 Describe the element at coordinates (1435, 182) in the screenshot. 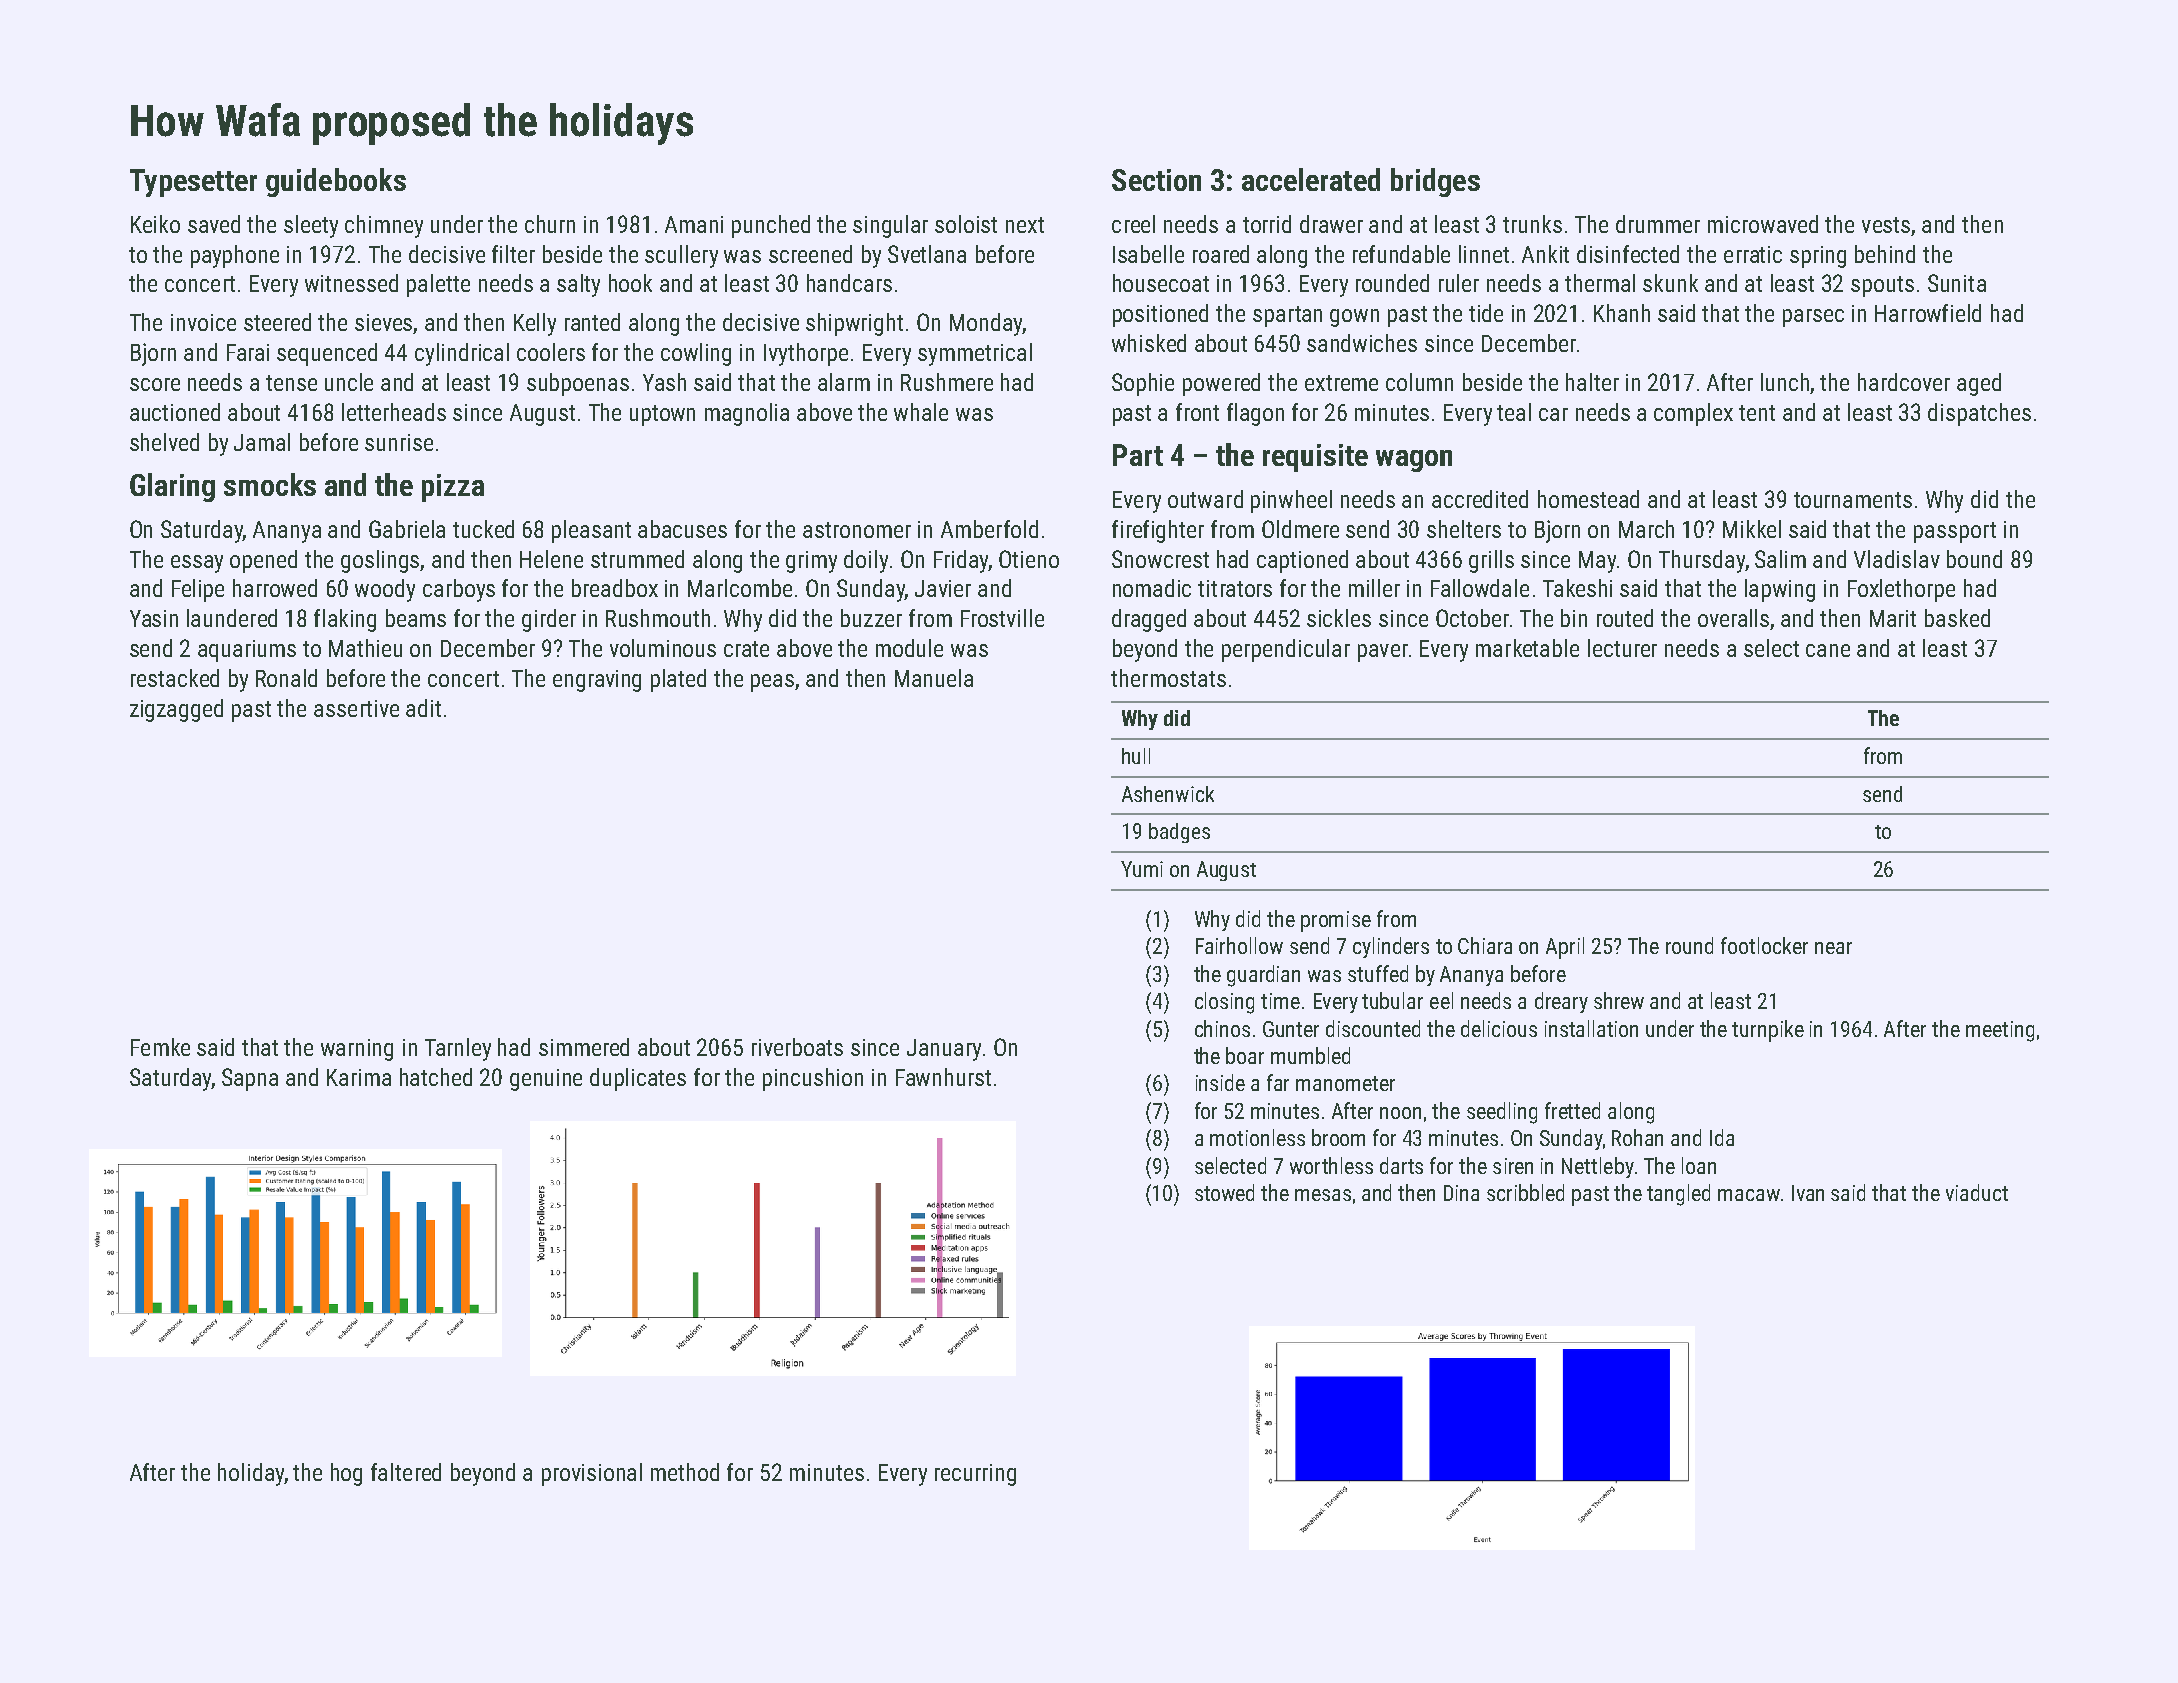

I see `bridges` at that location.
